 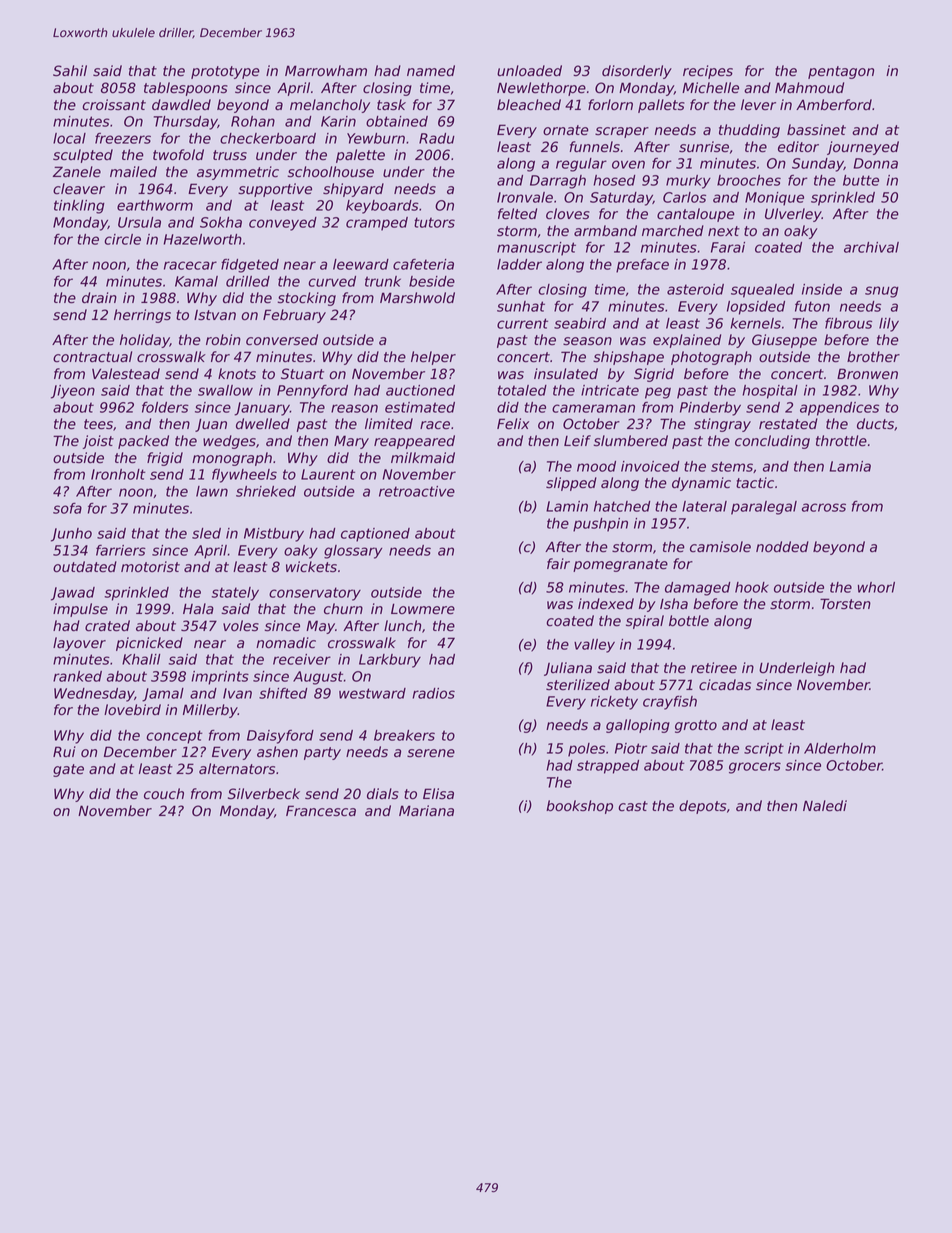 I want to click on ducts, so click(x=875, y=423).
